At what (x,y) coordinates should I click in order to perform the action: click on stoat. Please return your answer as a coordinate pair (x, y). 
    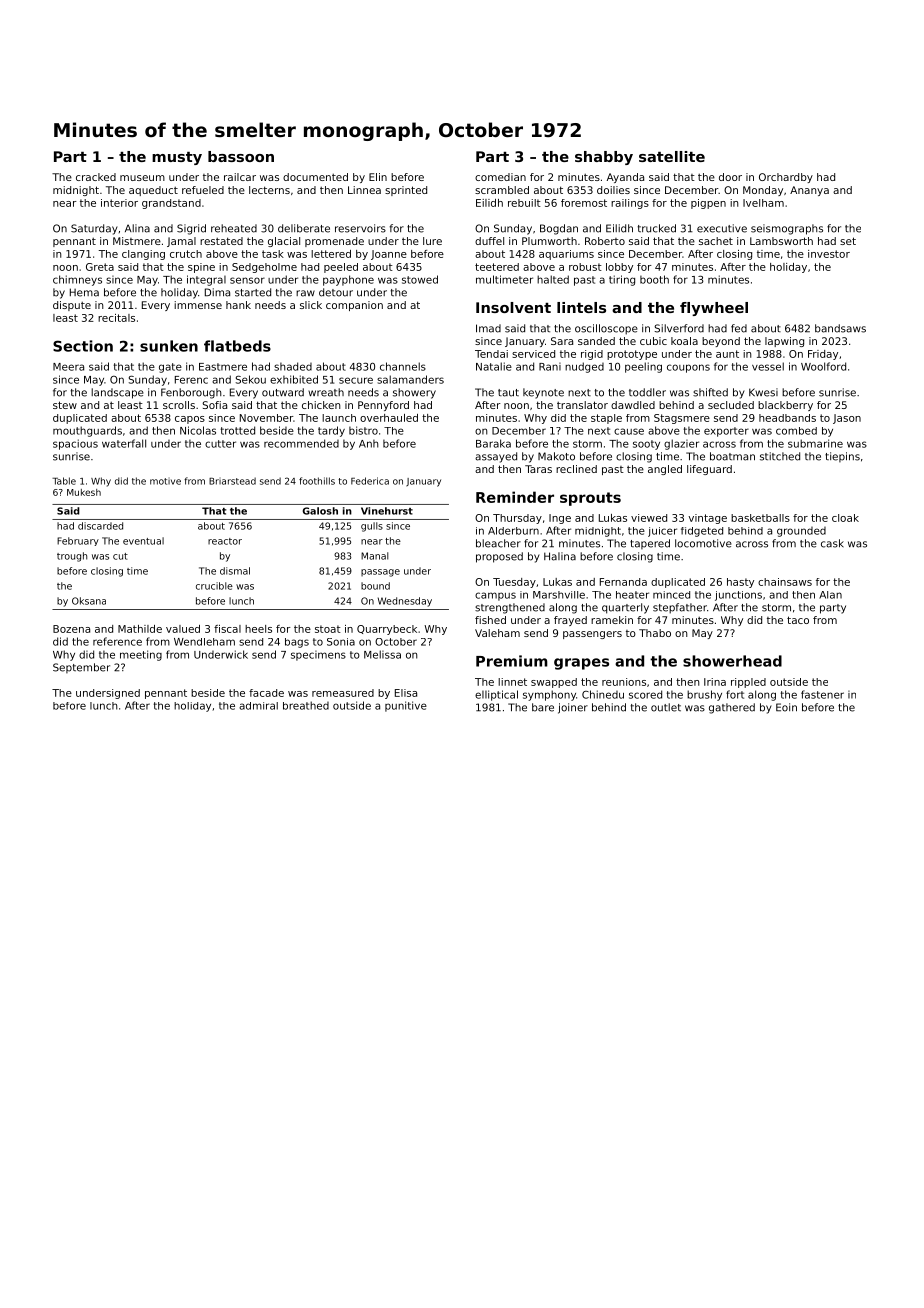
    Looking at the image, I should click on (328, 629).
